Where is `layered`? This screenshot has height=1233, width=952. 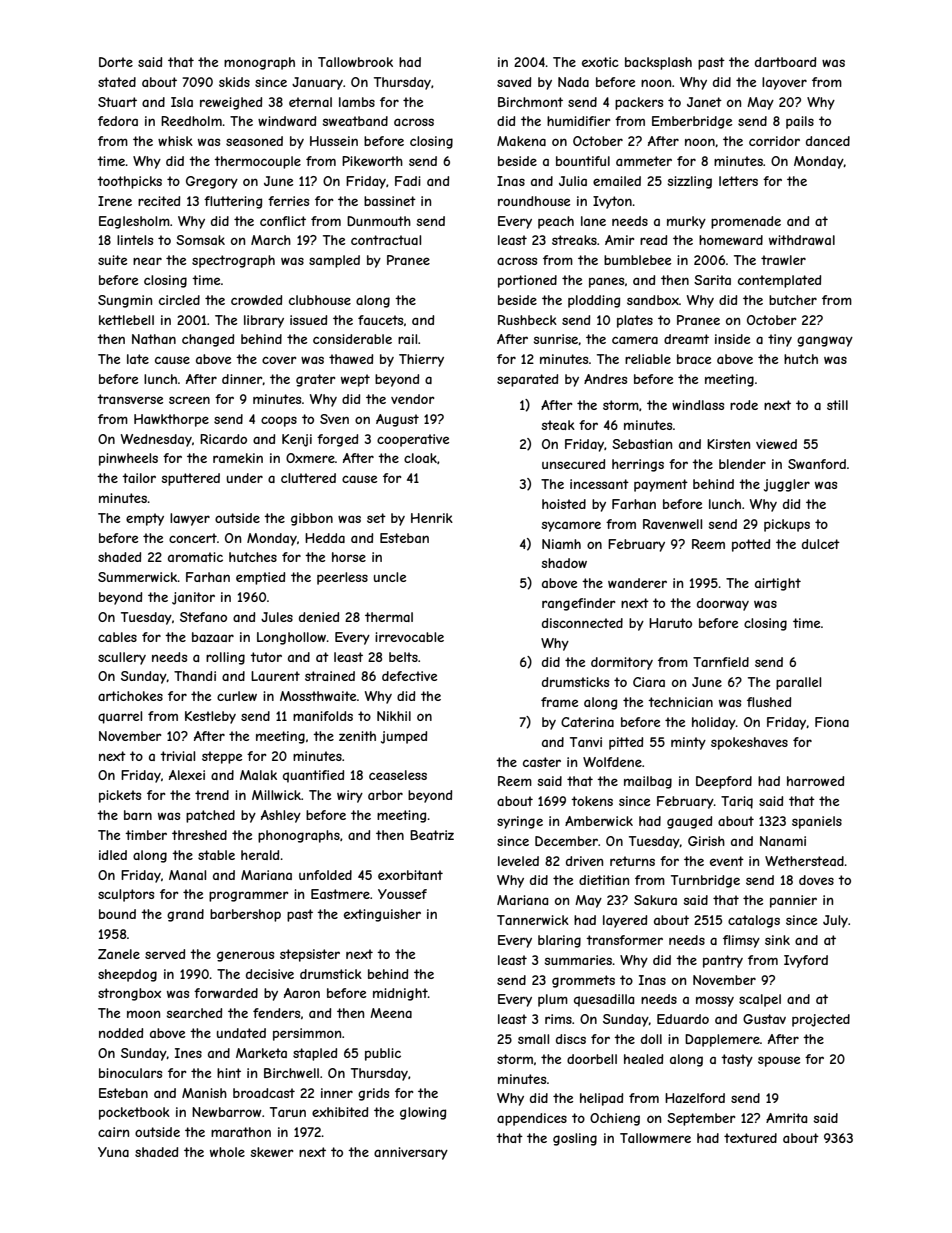 layered is located at coordinates (625, 921).
